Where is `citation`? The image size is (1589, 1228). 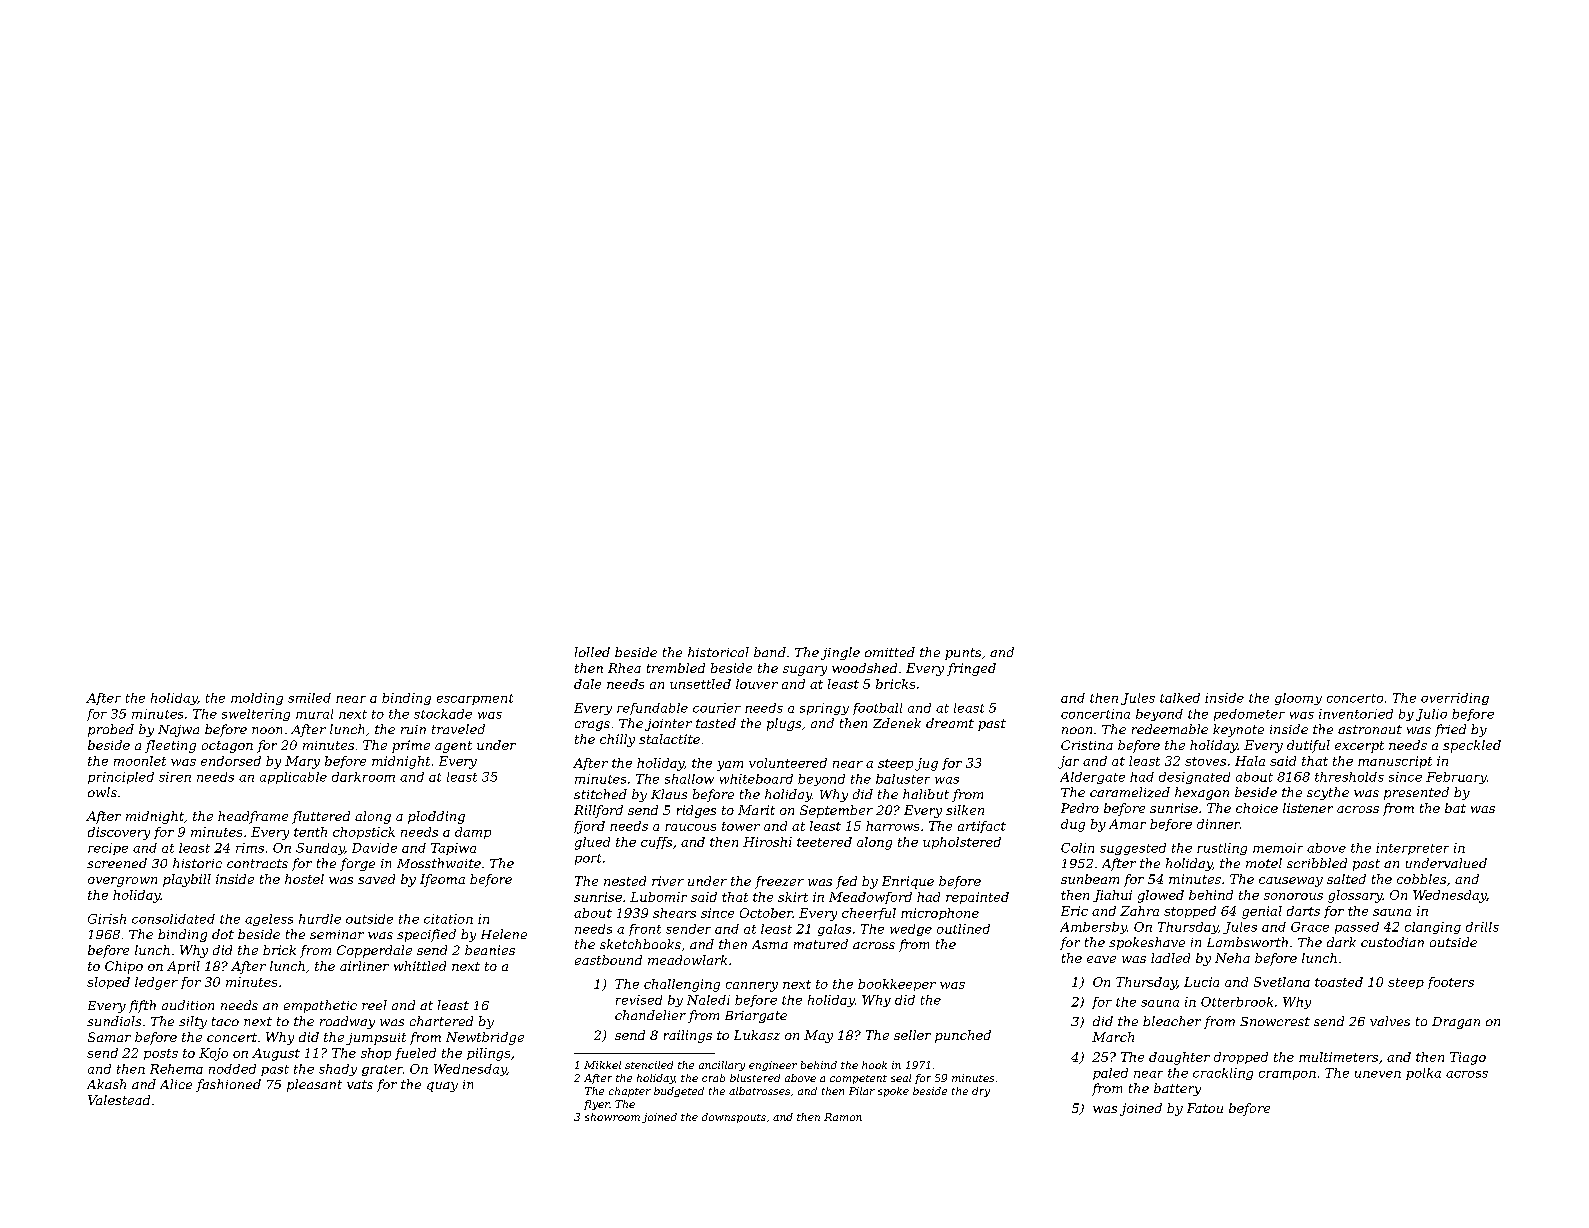
citation is located at coordinates (448, 919).
